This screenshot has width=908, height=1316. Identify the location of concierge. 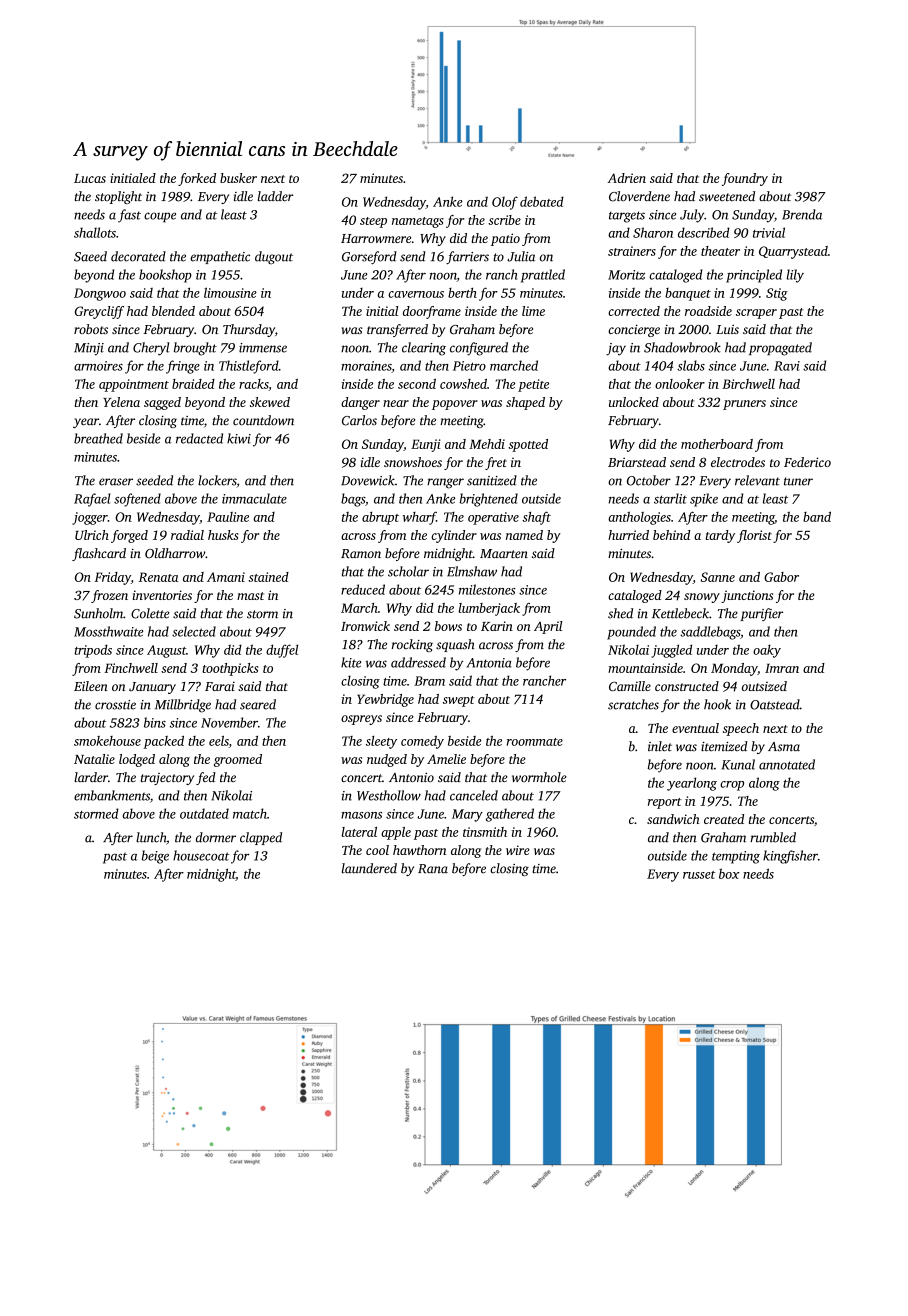
(634, 330).
